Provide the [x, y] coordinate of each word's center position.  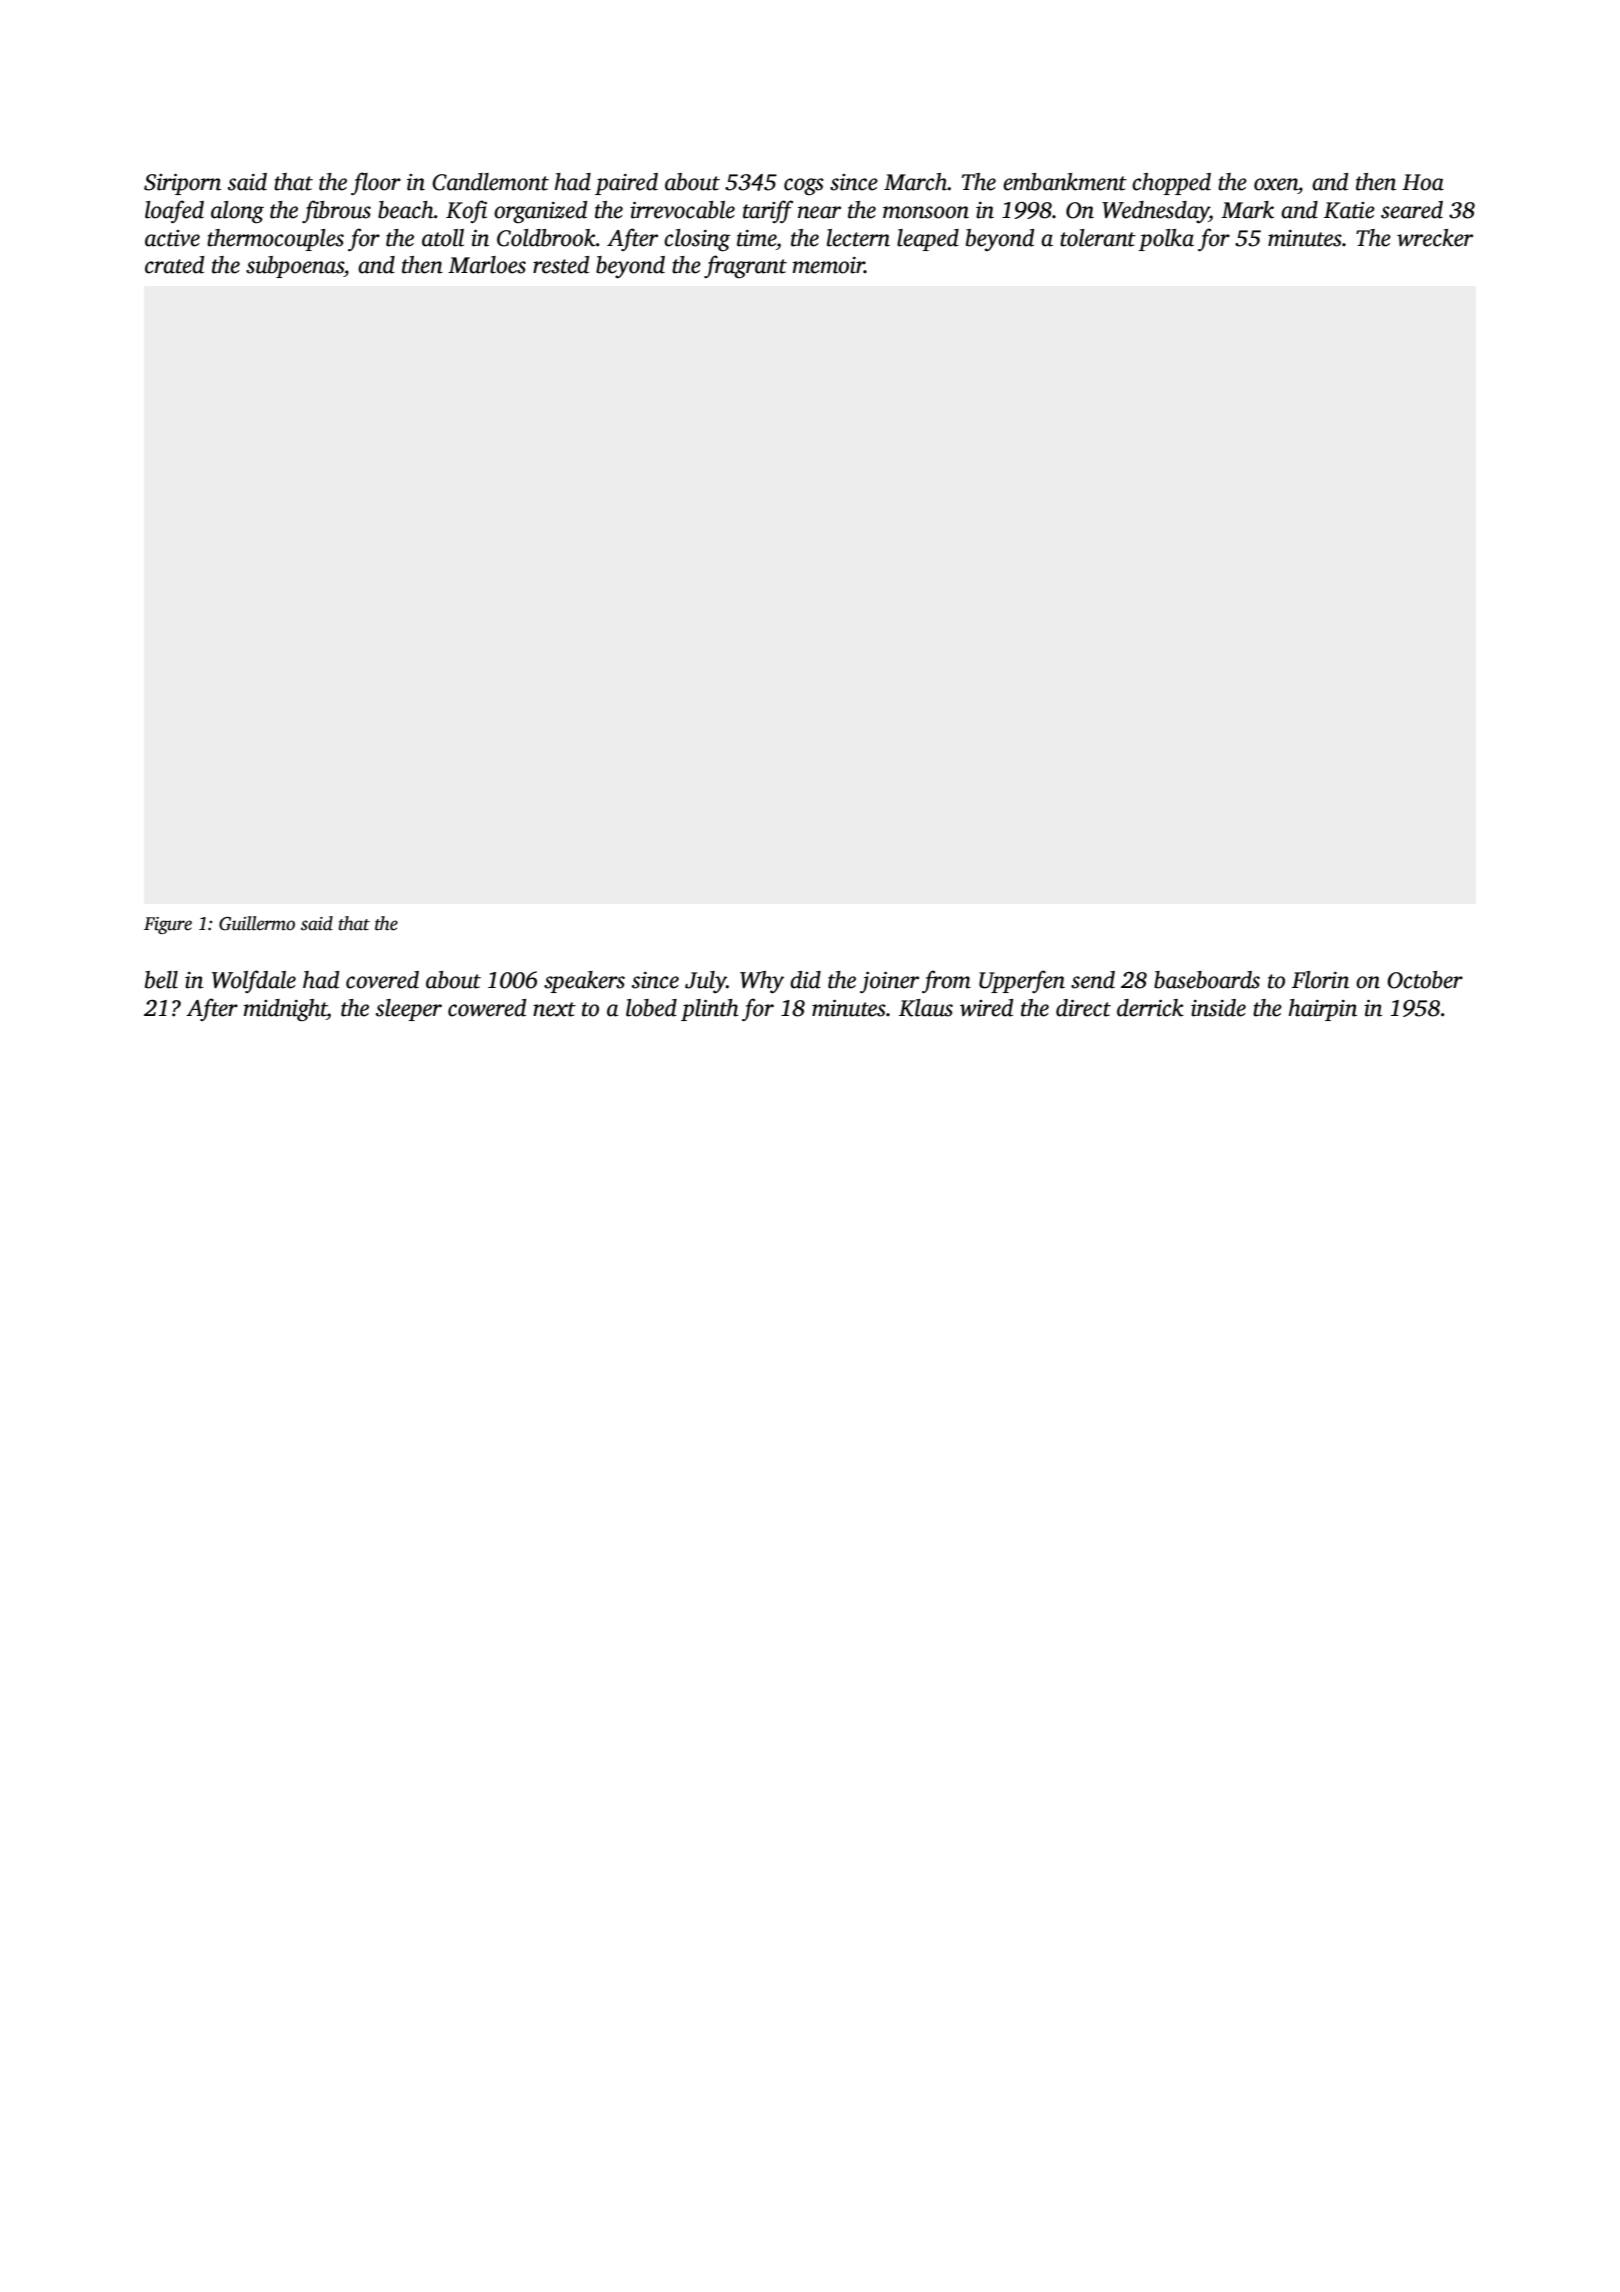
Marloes [487, 265]
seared [1412, 210]
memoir [829, 265]
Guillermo [257, 923]
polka [1166, 240]
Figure [168, 925]
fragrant [745, 266]
